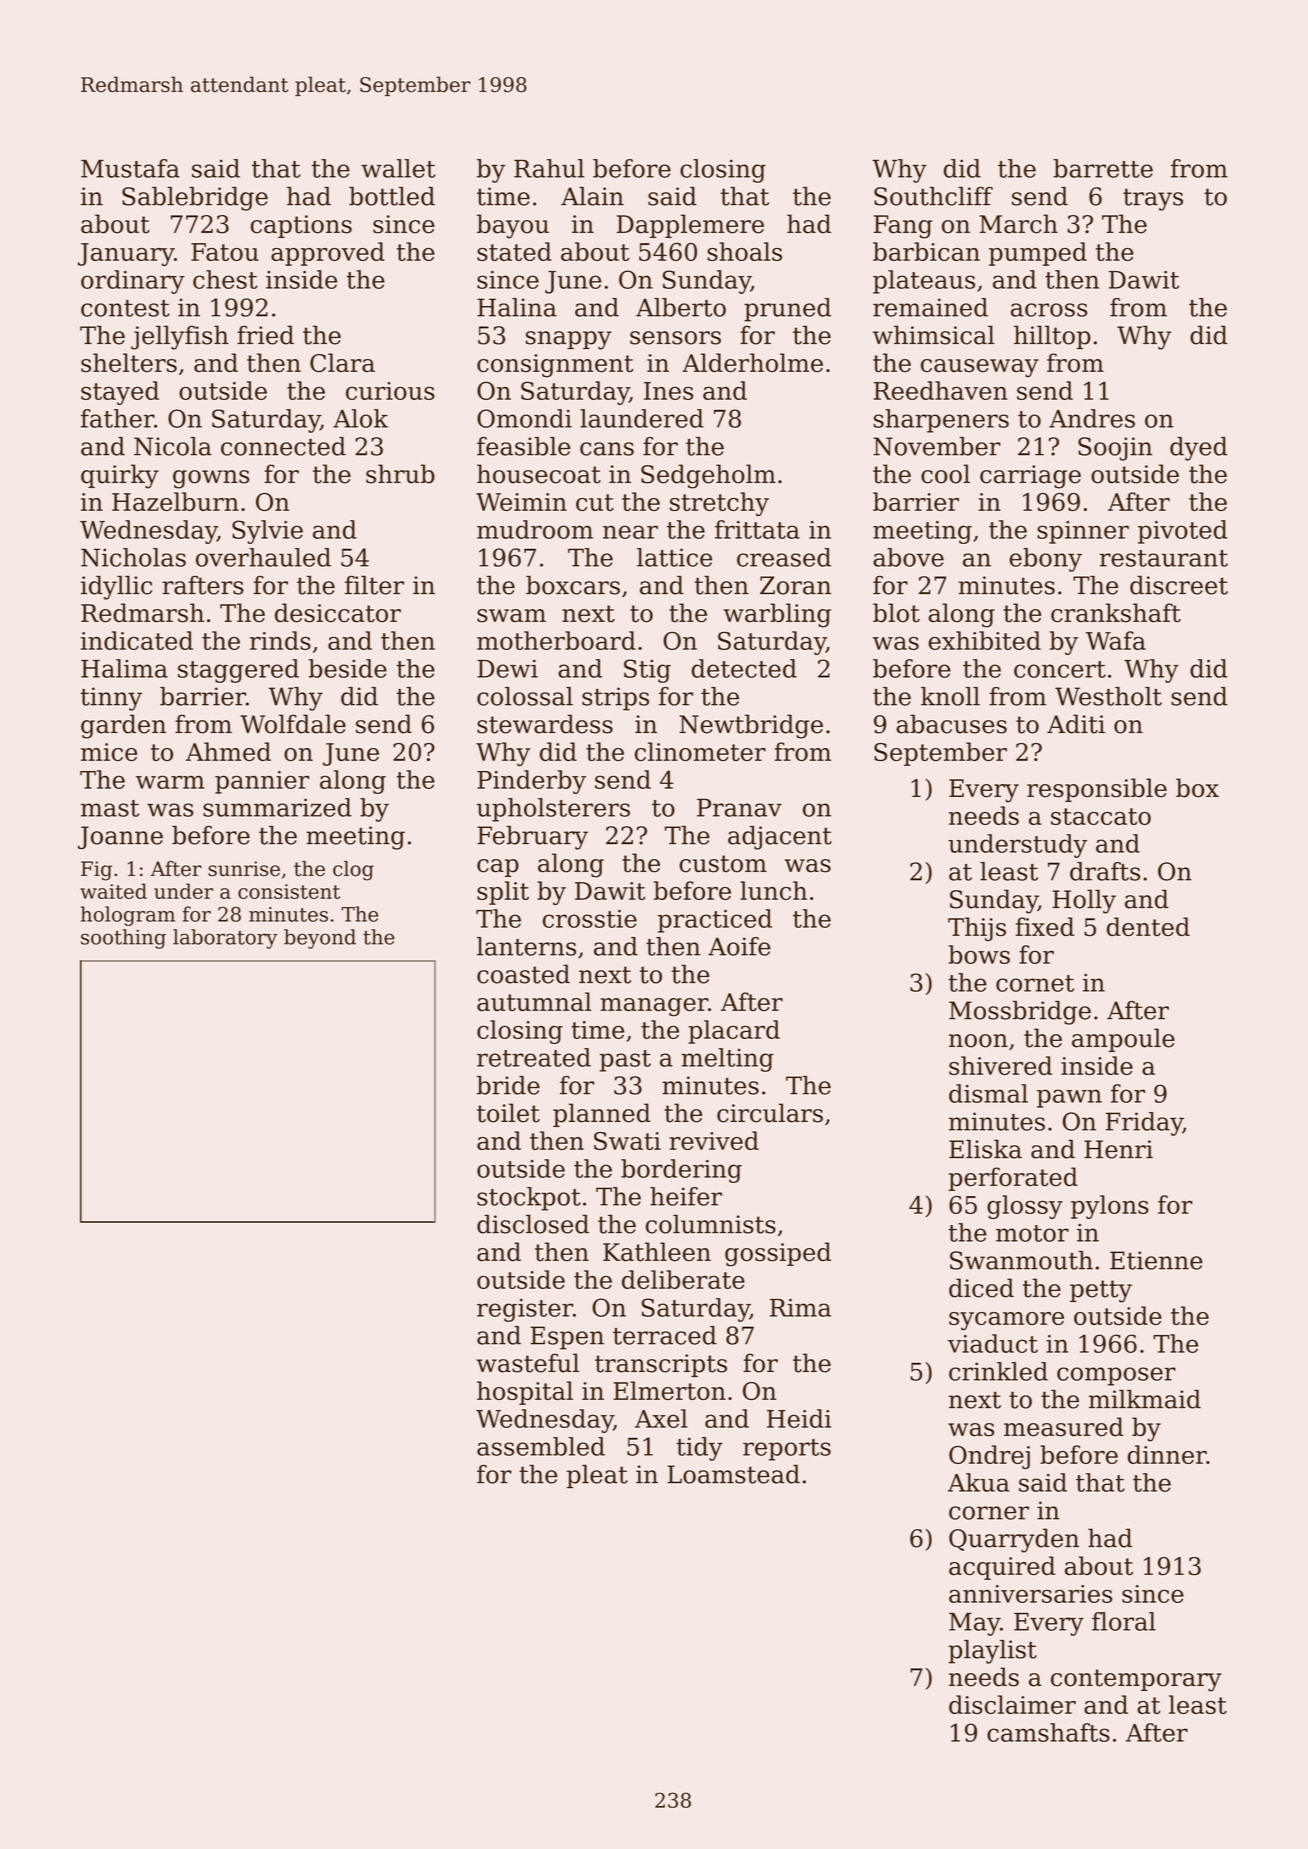 The height and width of the image is (1849, 1308). Describe the element at coordinates (1153, 199) in the image. I see `trays` at that location.
